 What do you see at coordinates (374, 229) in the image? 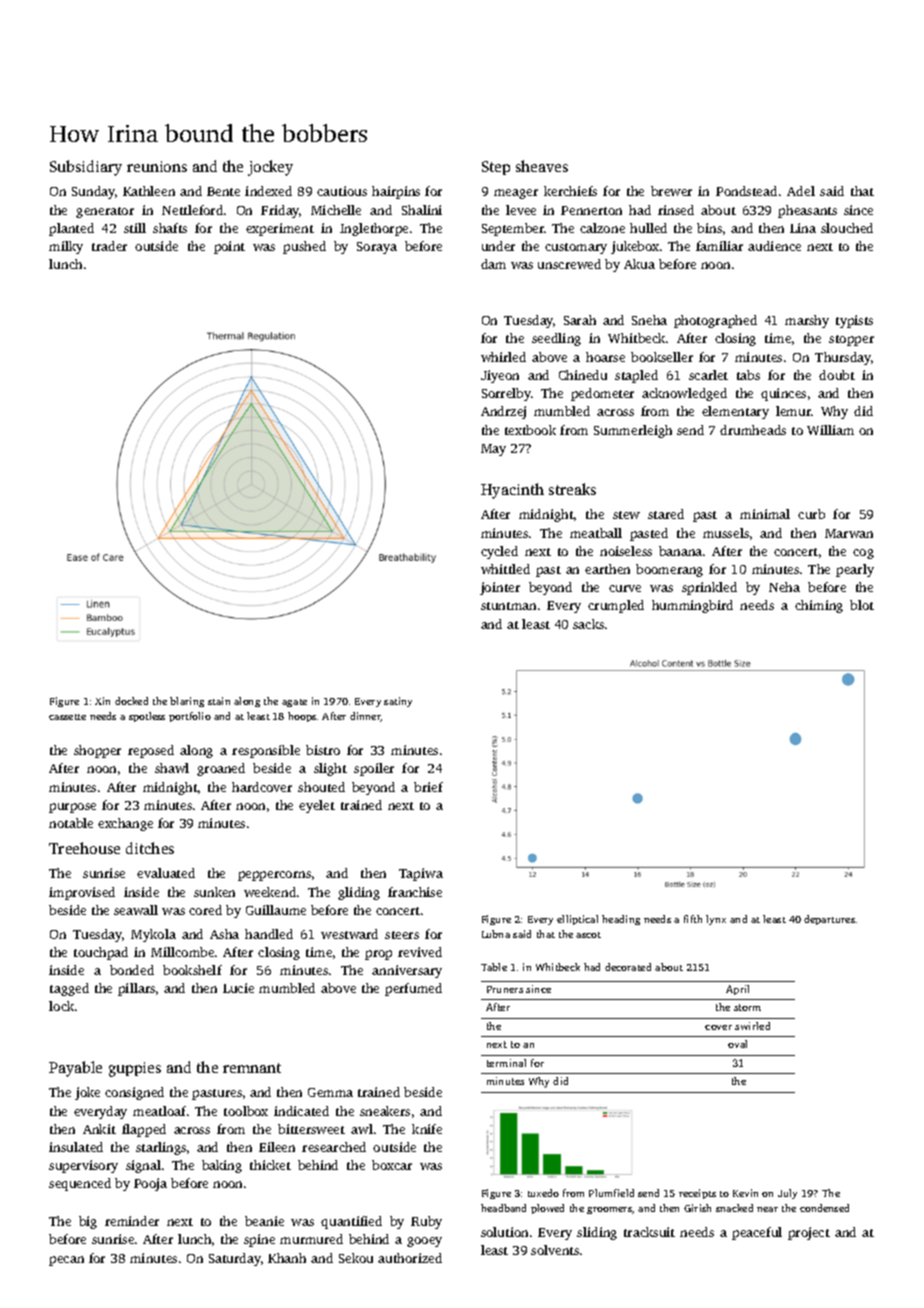
I see `Inglethorpe` at bounding box center [374, 229].
